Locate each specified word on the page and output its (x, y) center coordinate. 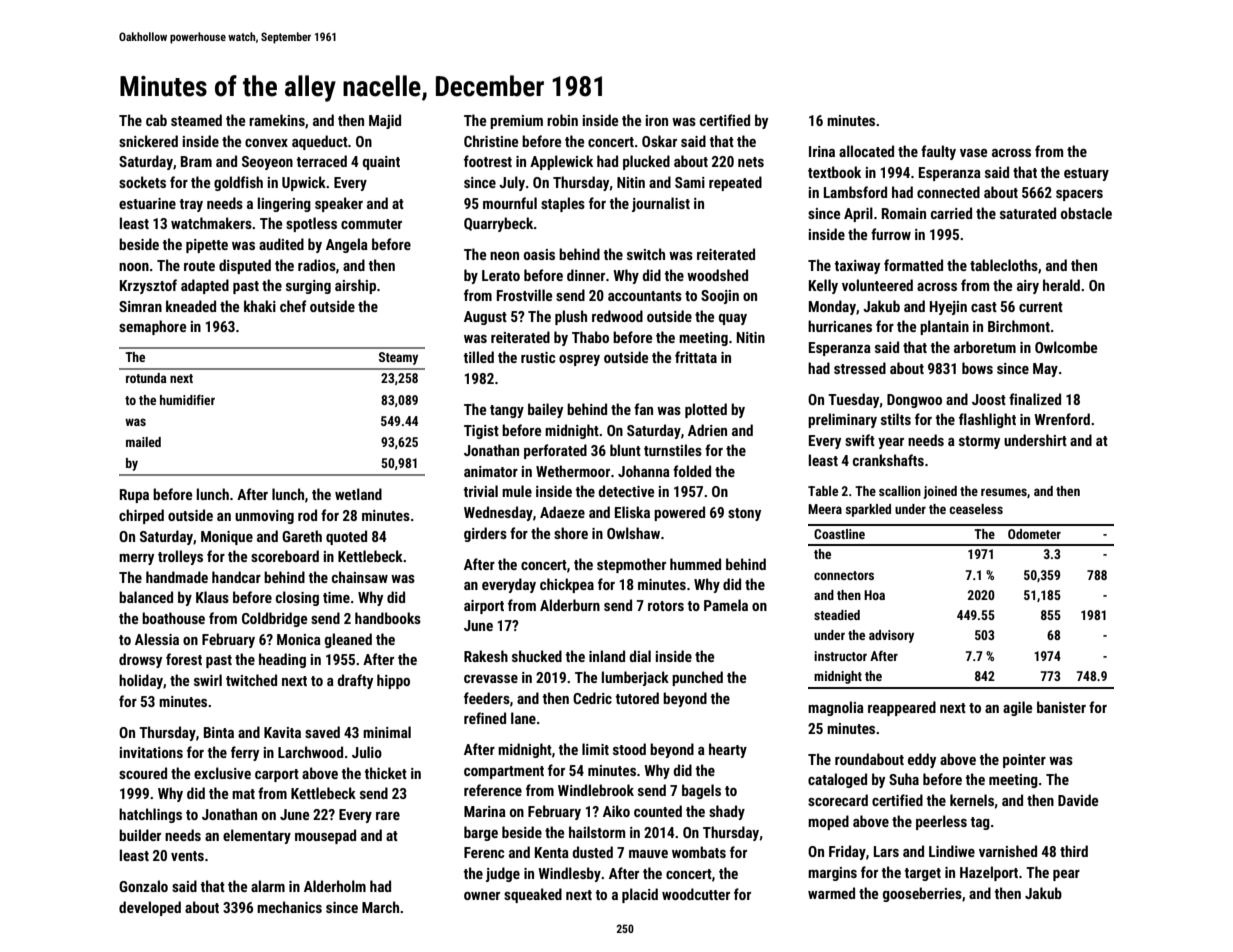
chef (293, 306)
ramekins (277, 120)
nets (751, 162)
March (380, 907)
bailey (545, 410)
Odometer (1034, 534)
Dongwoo (914, 401)
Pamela (726, 605)
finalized (1035, 399)
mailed (143, 442)
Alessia (157, 639)
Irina (822, 151)
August (485, 318)
